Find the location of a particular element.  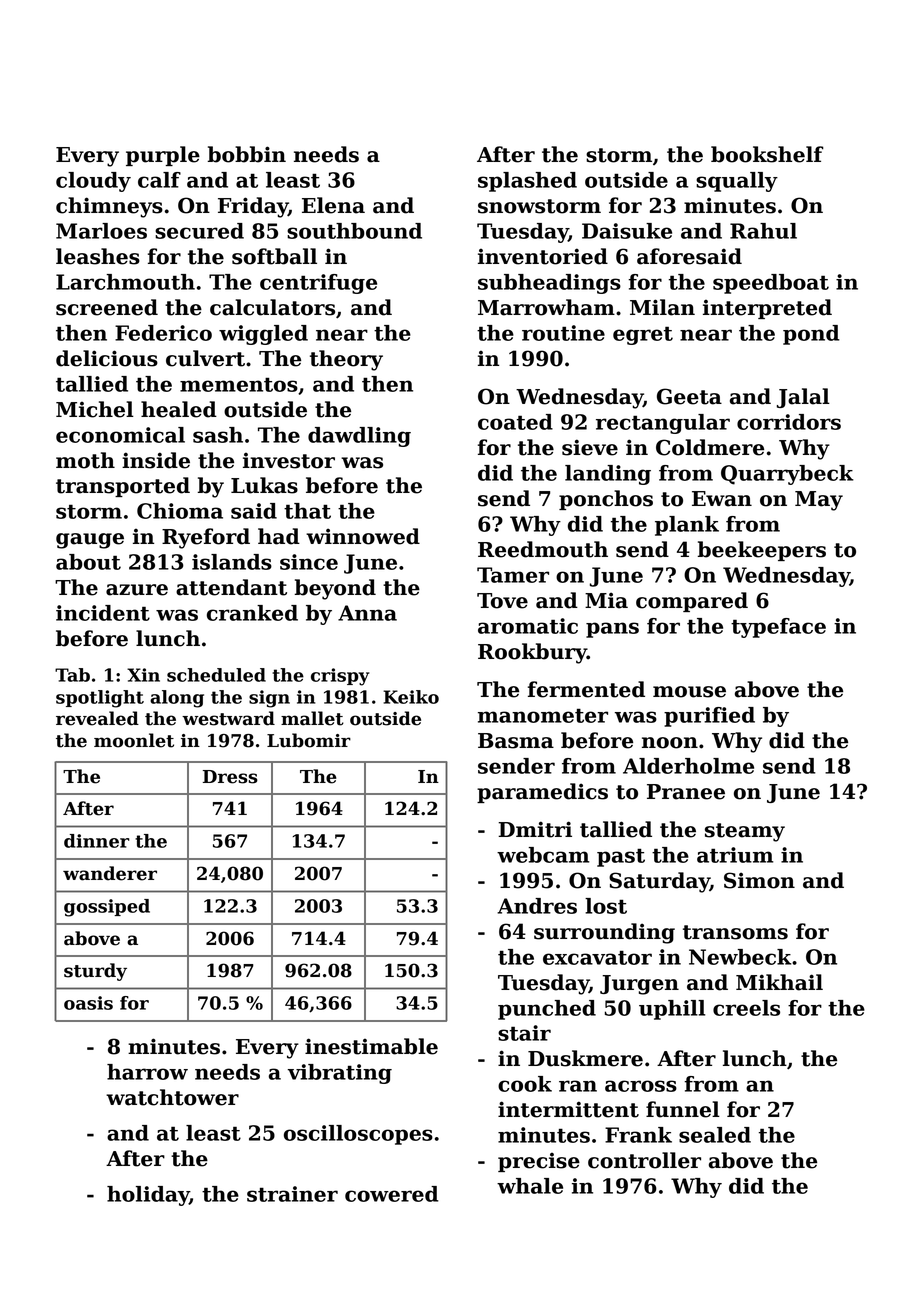

whale is located at coordinates (530, 1186).
